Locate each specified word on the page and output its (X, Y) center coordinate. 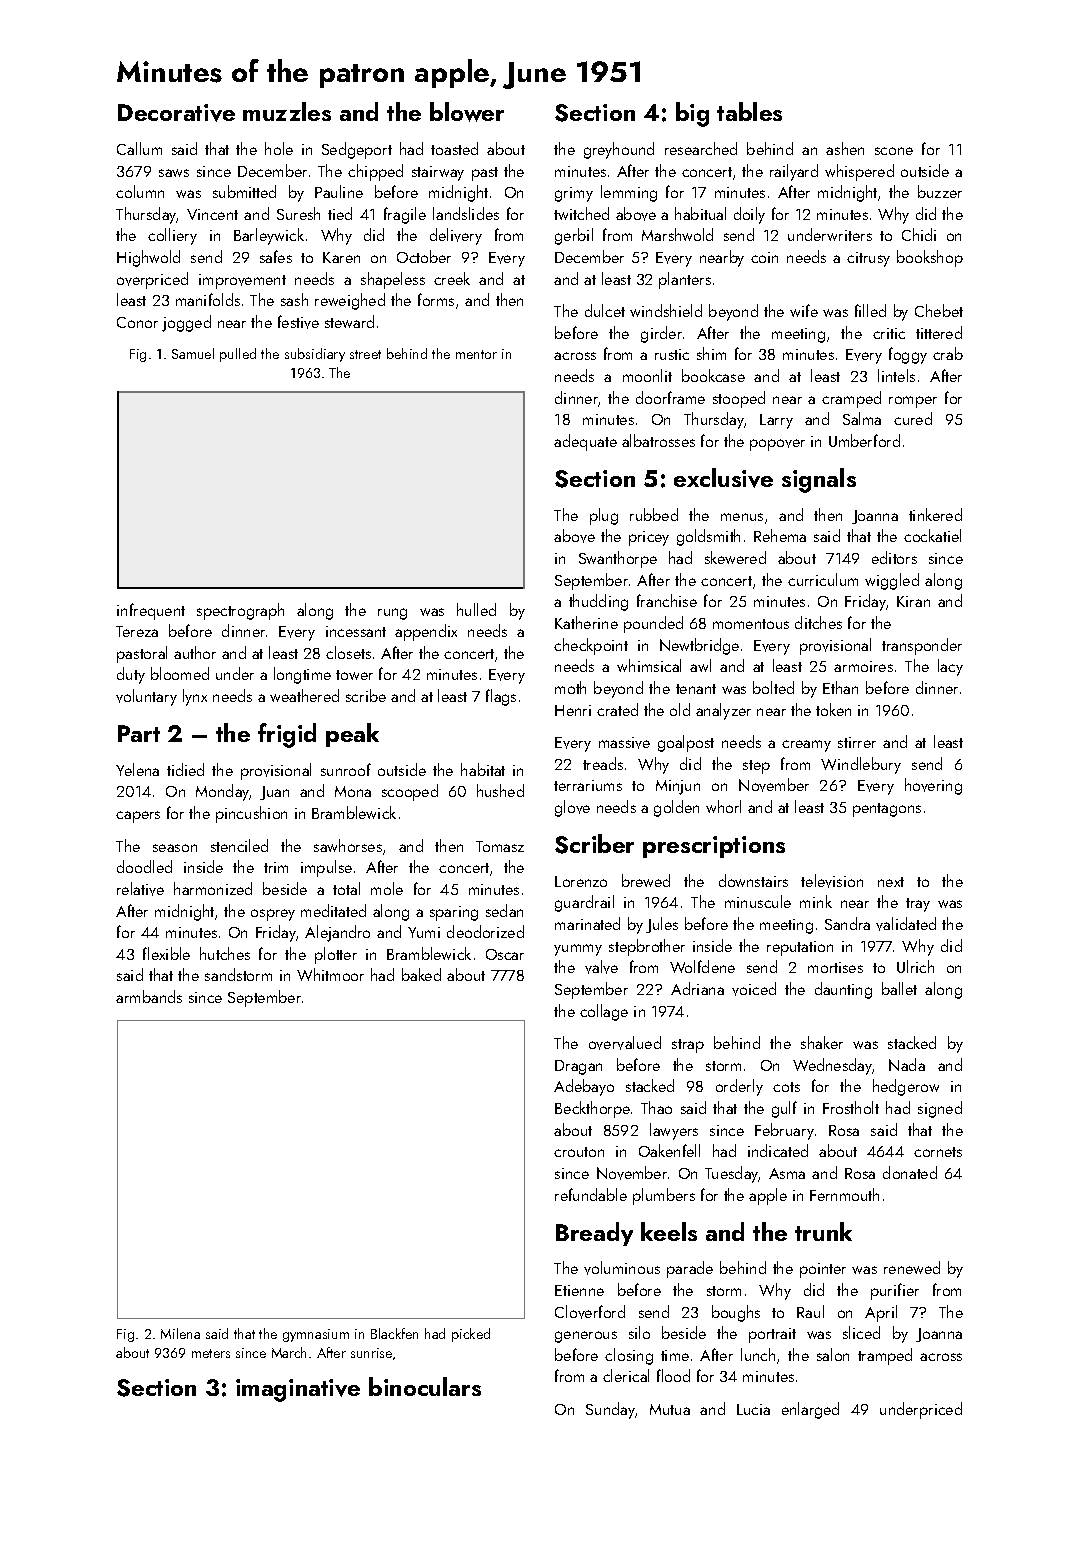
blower (467, 112)
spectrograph (240, 611)
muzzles (287, 111)
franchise (667, 600)
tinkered (935, 514)
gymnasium (316, 1335)
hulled (476, 609)
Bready (594, 1234)
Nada (907, 1064)
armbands (149, 996)
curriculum (823, 579)
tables (749, 111)
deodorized (485, 931)
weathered (304, 695)
